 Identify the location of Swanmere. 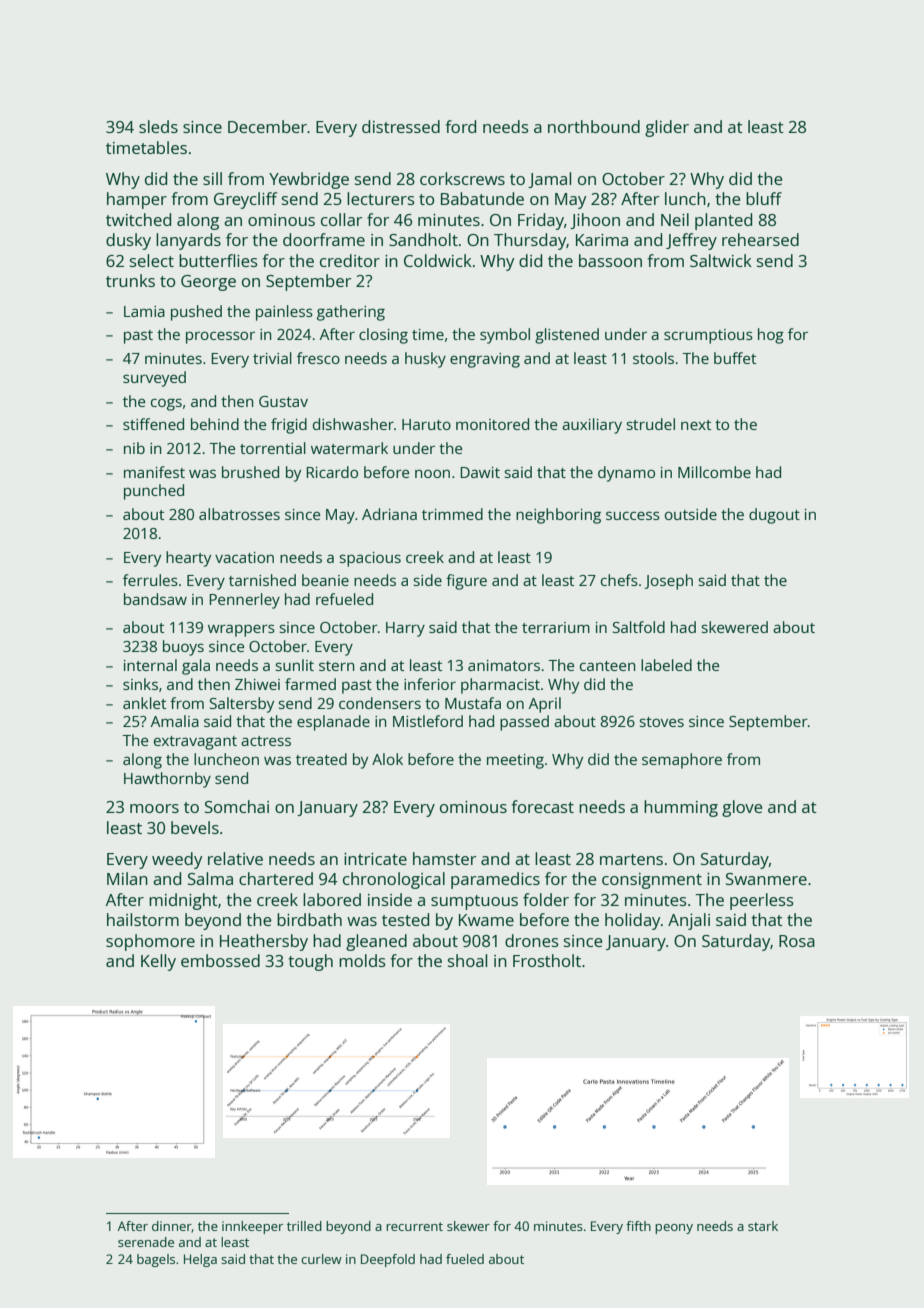
(766, 879).
